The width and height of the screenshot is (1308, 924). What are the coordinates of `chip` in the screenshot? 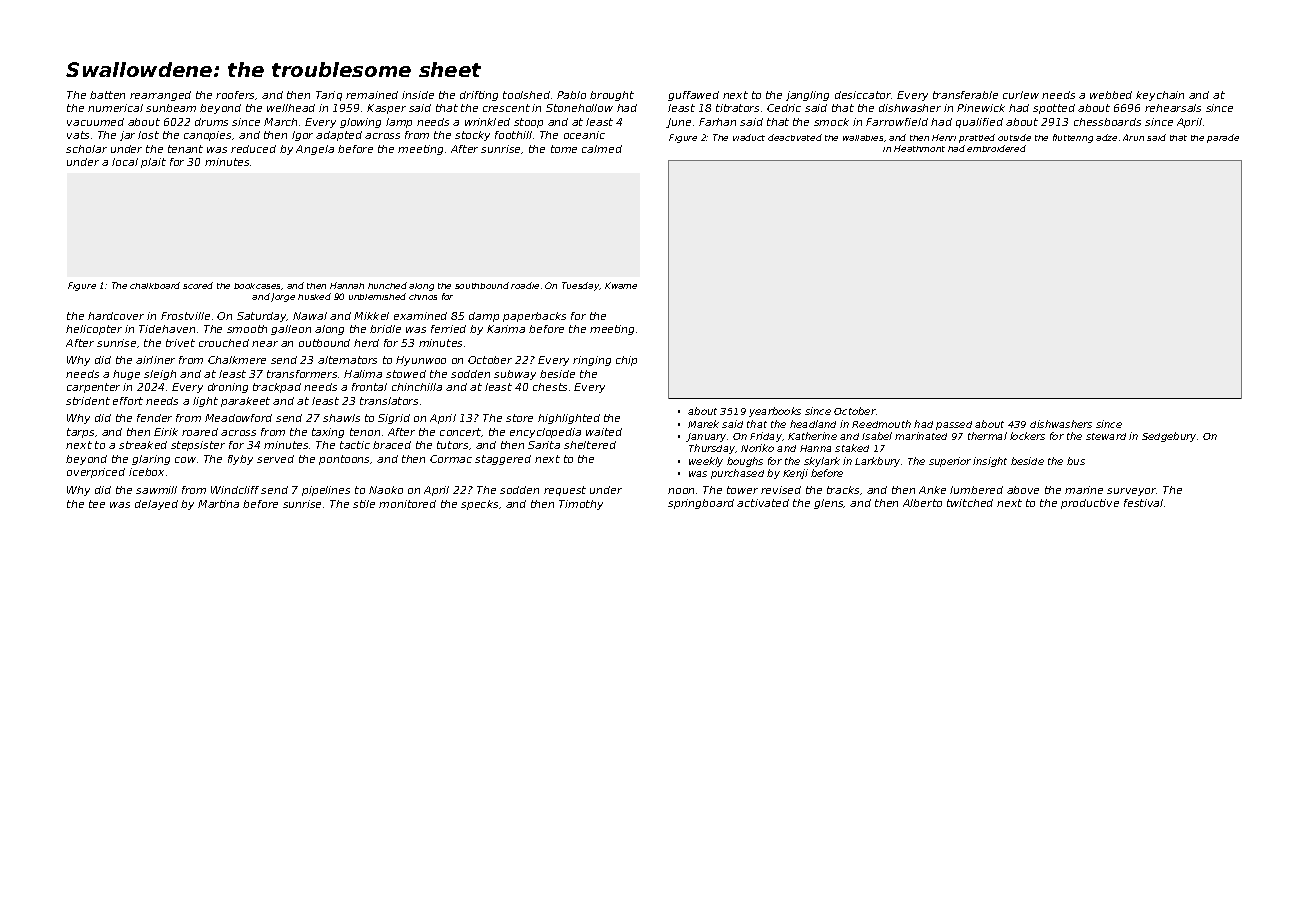 It's located at (626, 361).
